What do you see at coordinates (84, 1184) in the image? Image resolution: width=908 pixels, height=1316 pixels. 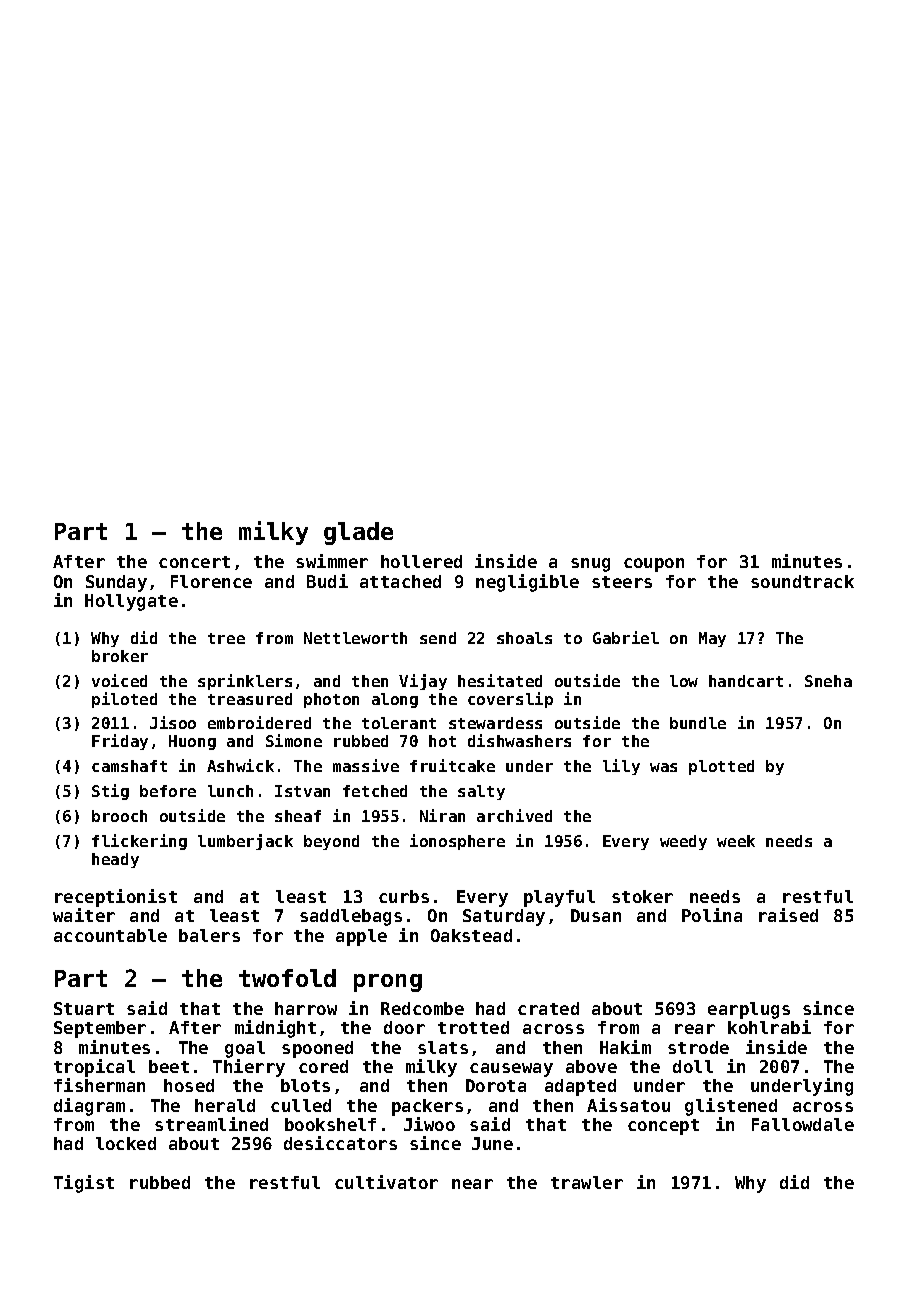 I see `Tigist` at bounding box center [84, 1184].
